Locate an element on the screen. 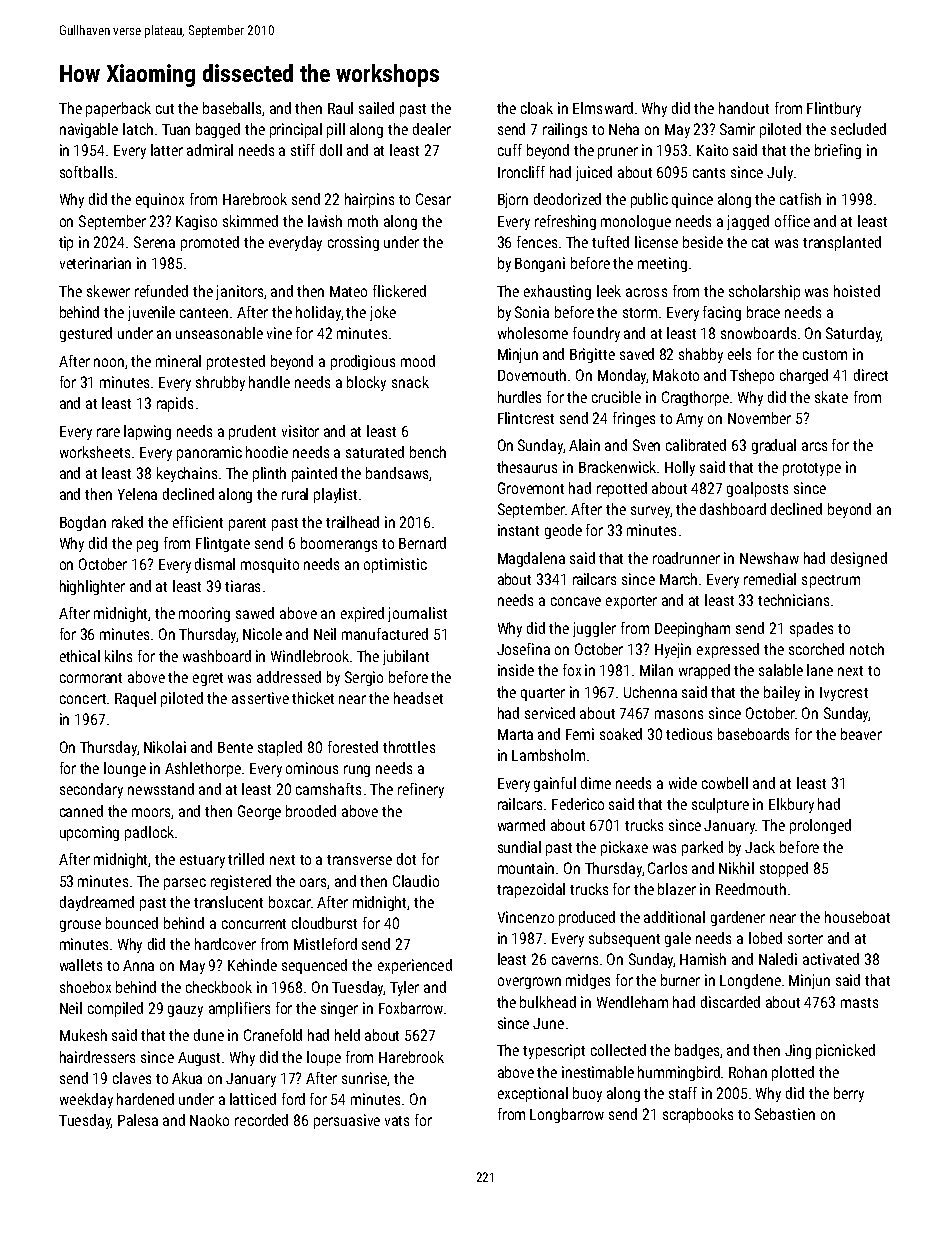 This screenshot has height=1233, width=952. berry is located at coordinates (849, 1094).
